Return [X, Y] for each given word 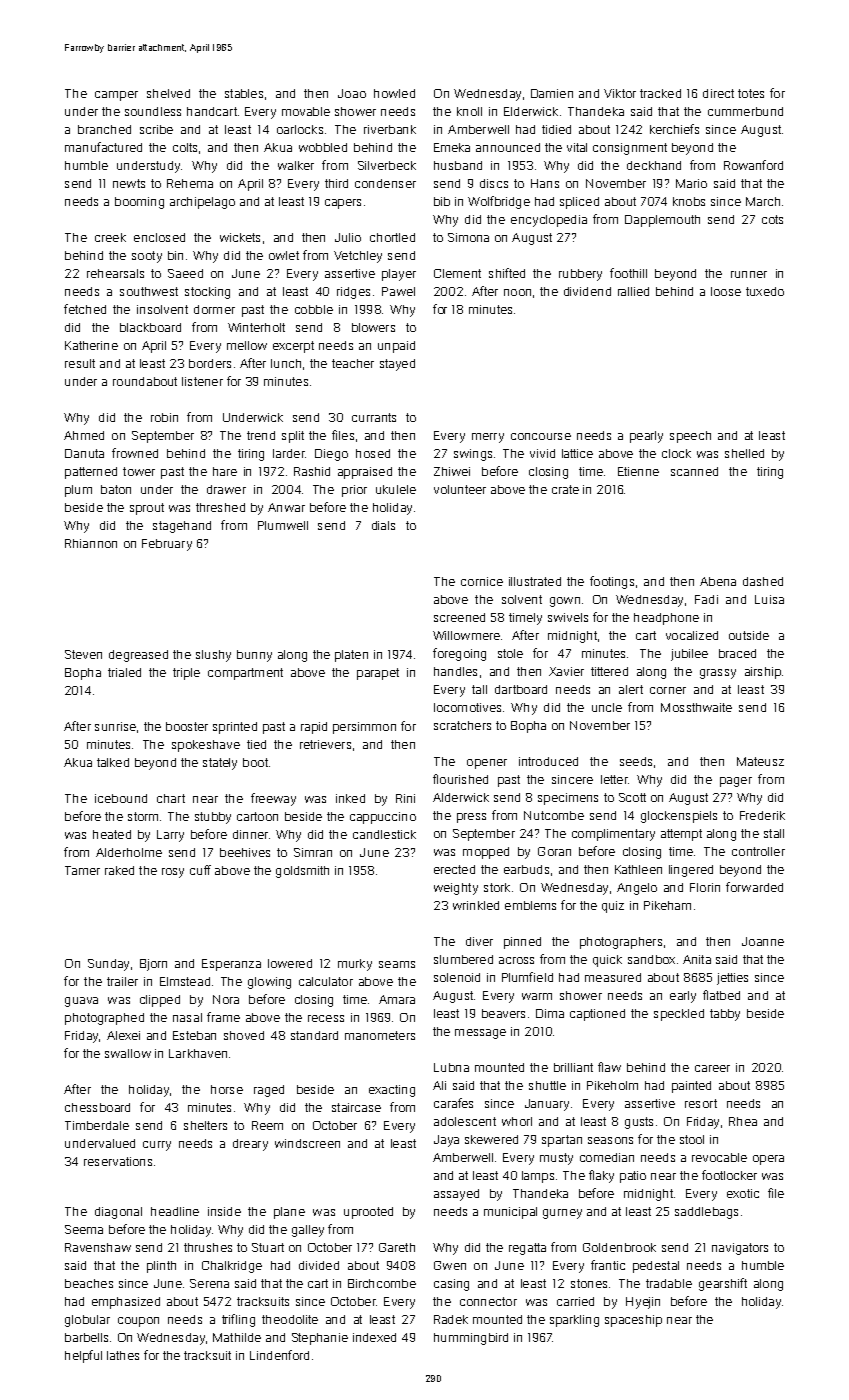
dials [383, 525]
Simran [313, 852]
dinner [250, 834]
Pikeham [667, 905]
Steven [83, 654]
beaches [89, 1283]
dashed [763, 581]
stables [244, 93]
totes [751, 93]
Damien [552, 93]
